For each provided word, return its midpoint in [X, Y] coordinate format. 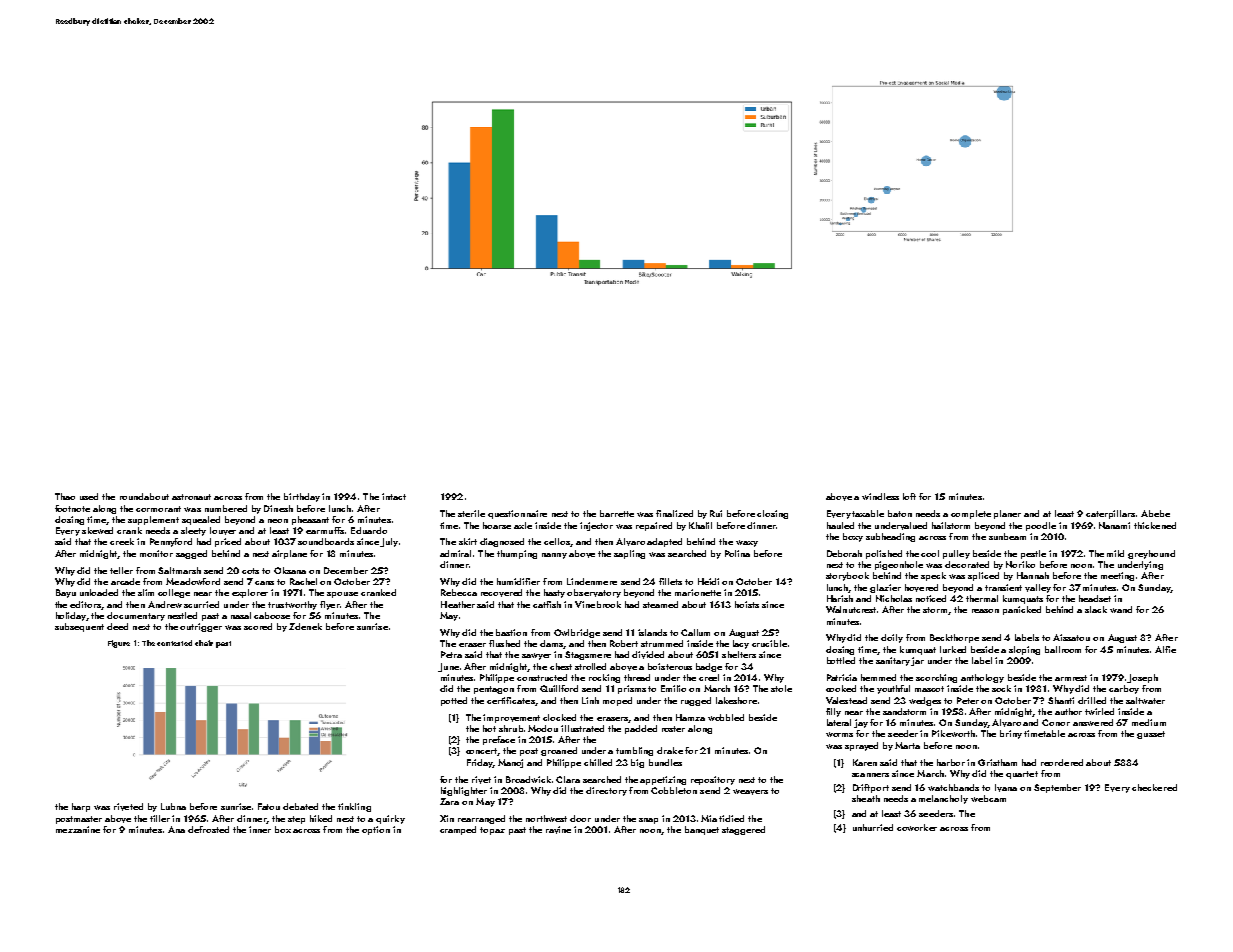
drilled [1092, 700]
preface [499, 740]
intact [394, 496]
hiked [321, 818]
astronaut [191, 497]
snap [648, 821]
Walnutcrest [851, 609]
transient [1003, 587]
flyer [329, 605]
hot [489, 728]
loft [909, 496]
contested [174, 643]
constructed [542, 677]
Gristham [997, 762]
